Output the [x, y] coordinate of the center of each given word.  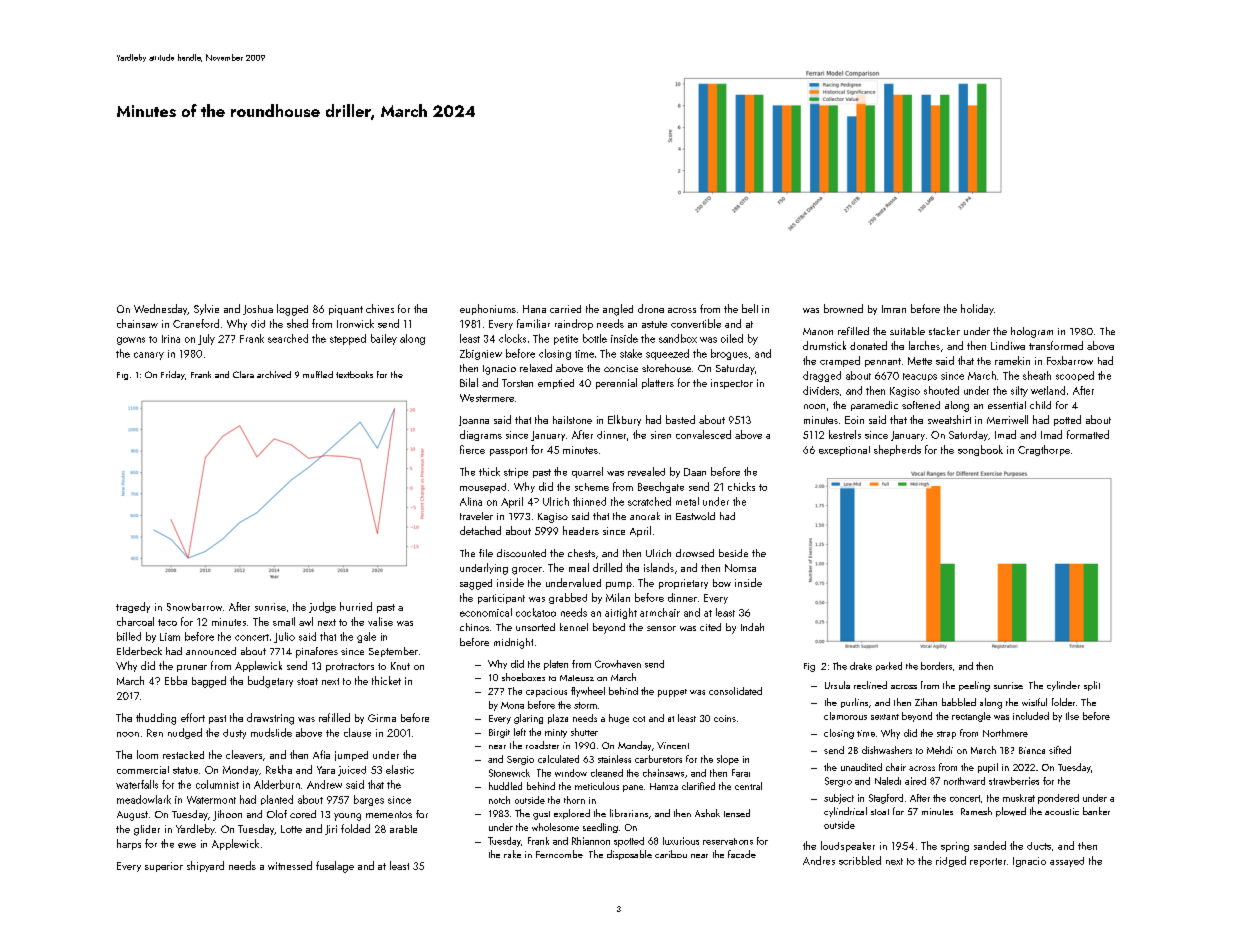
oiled [732, 338]
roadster [542, 745]
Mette [920, 361]
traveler [476, 516]
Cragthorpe [1044, 450]
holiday [977, 309]
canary [149, 356]
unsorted [535, 627]
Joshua [258, 310]
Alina [471, 501]
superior [164, 867]
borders [936, 666]
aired [915, 781]
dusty [234, 734]
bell [750, 308]
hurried [356, 606]
